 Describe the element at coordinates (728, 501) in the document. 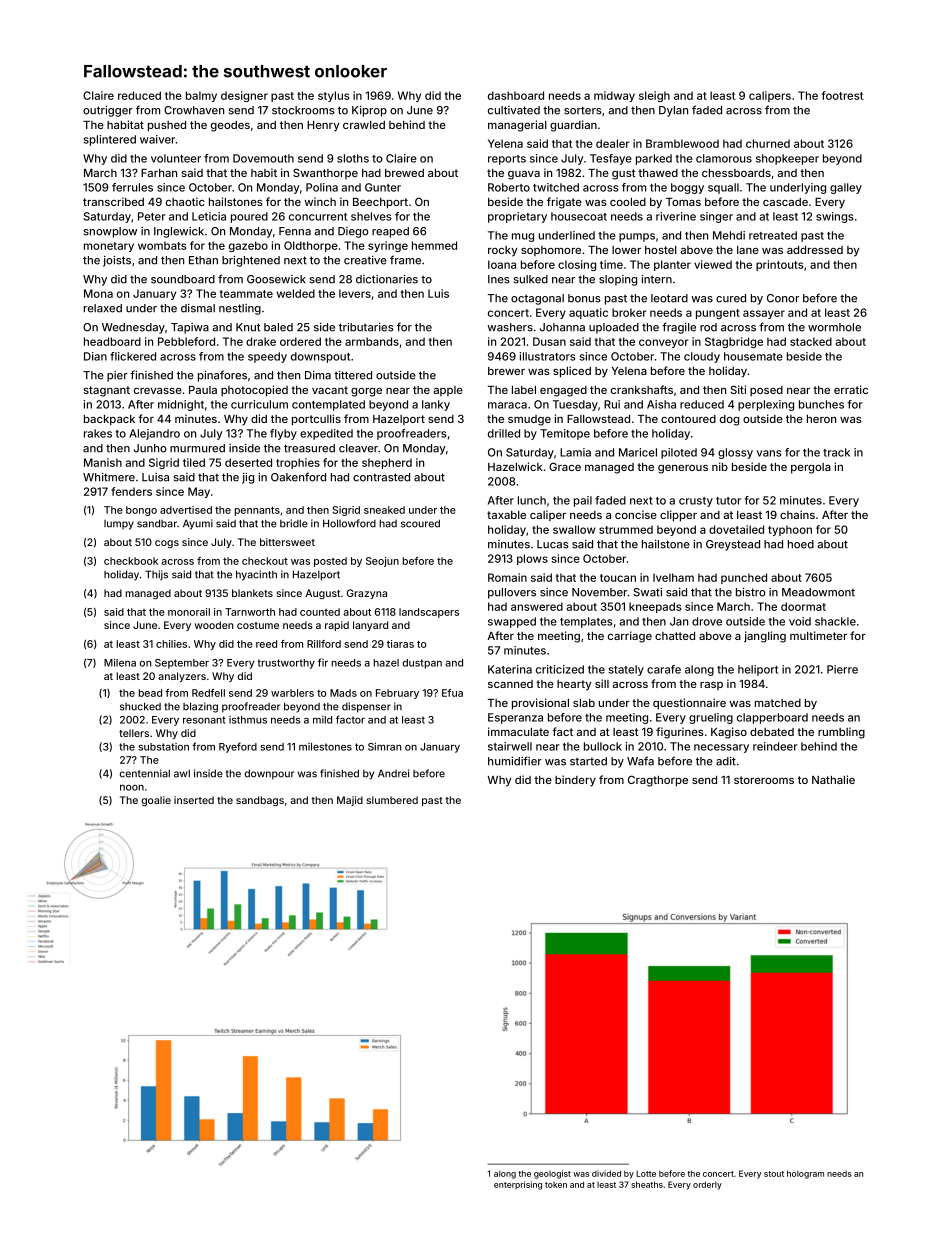

I see `tutor` at that location.
